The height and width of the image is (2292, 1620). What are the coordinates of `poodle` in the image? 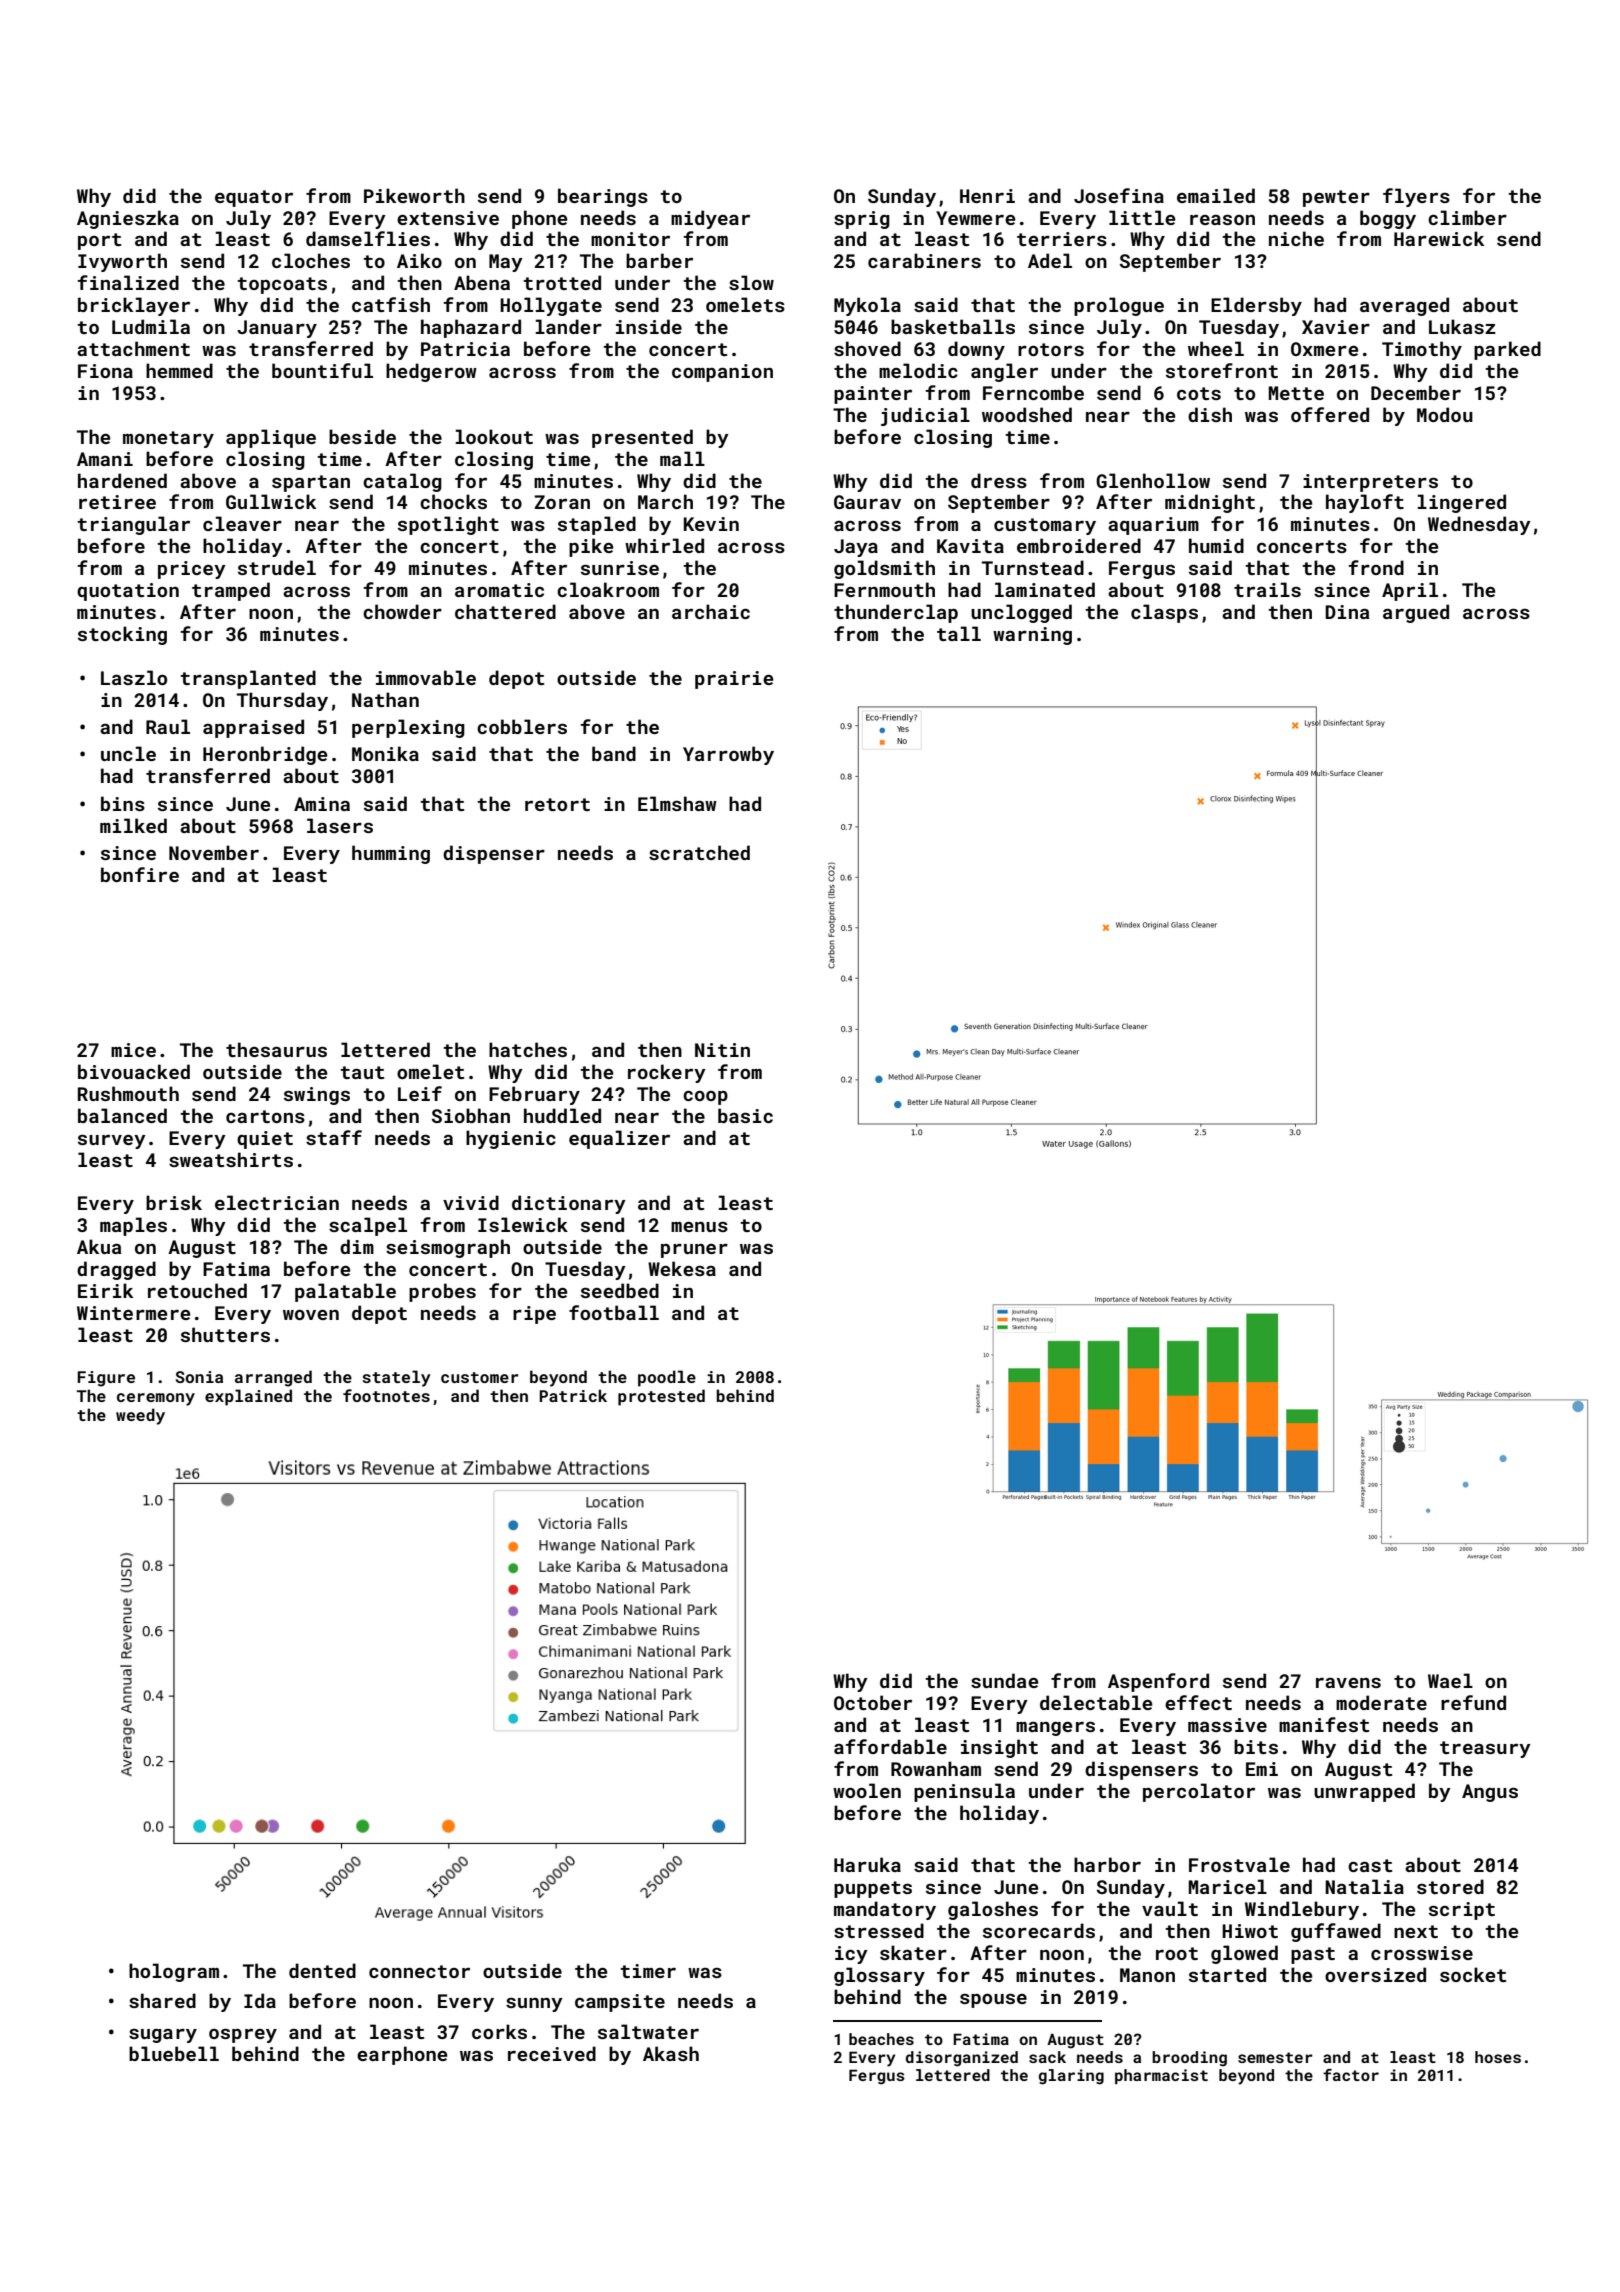 It's located at (667, 1378).
